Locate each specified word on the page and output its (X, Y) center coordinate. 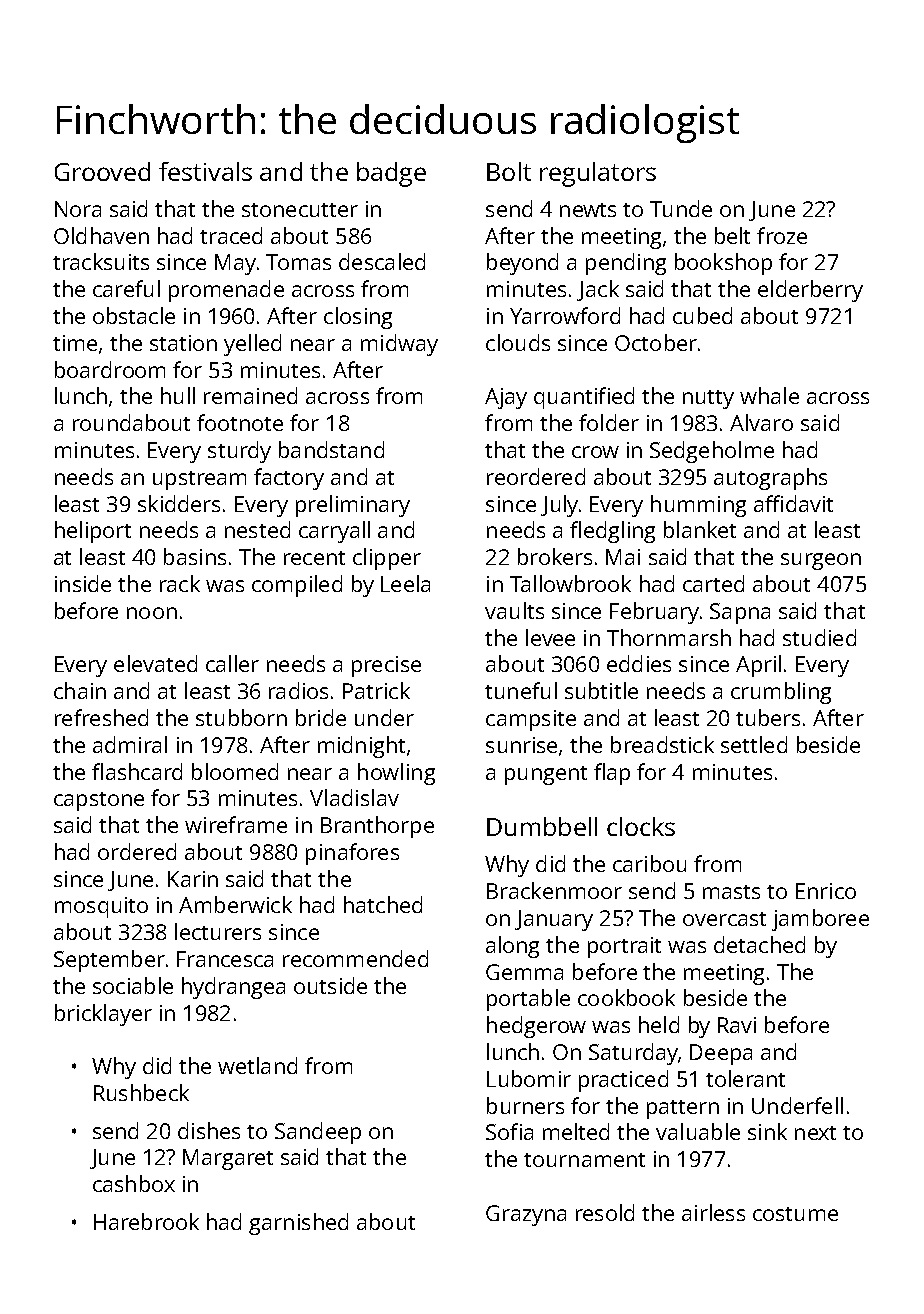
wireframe (236, 824)
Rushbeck (141, 1092)
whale (769, 395)
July (559, 506)
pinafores (352, 854)
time (75, 343)
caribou (649, 863)
